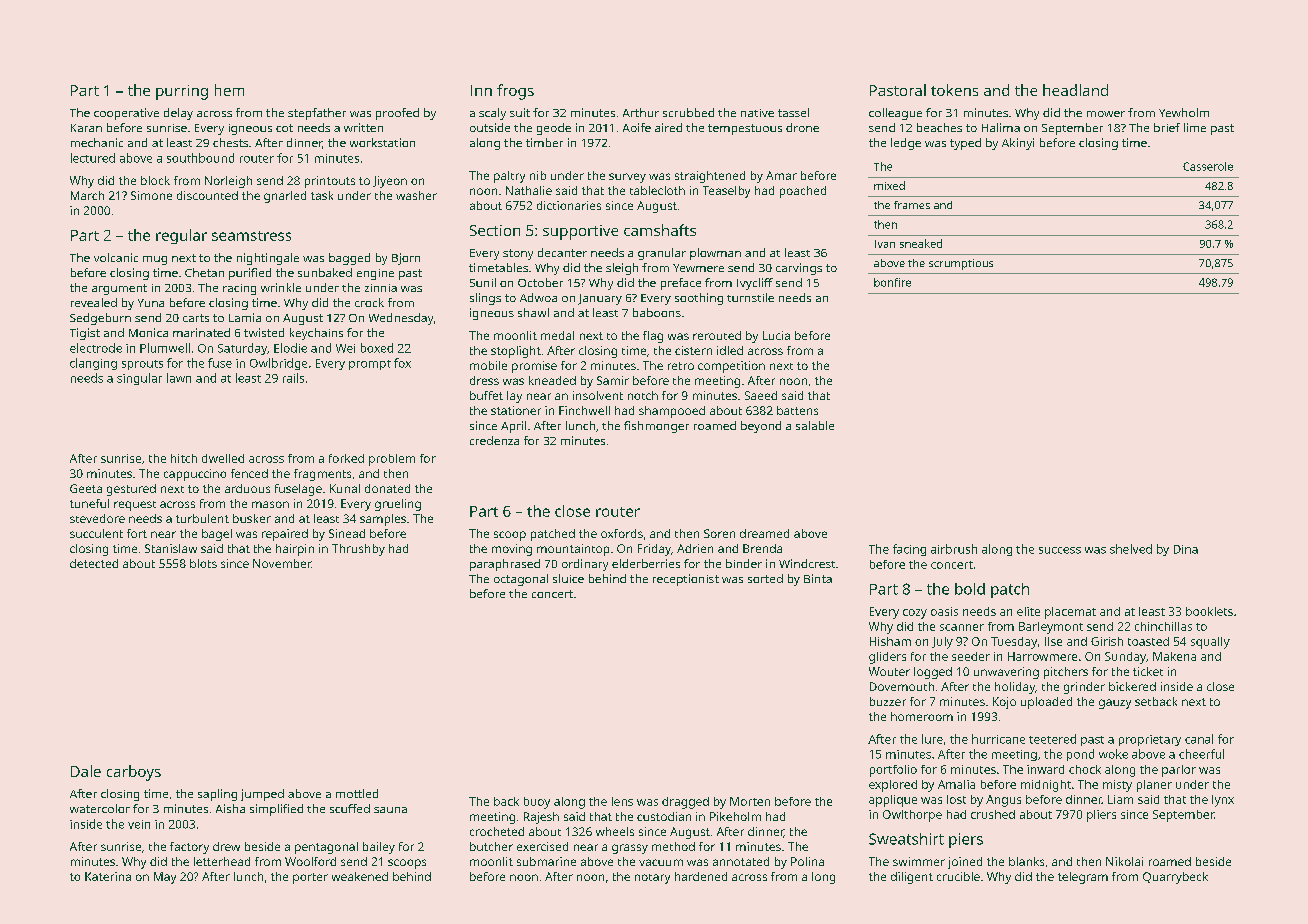 The width and height of the document is (1308, 924). Describe the element at coordinates (892, 282) in the document. I see `bonfire` at that location.
